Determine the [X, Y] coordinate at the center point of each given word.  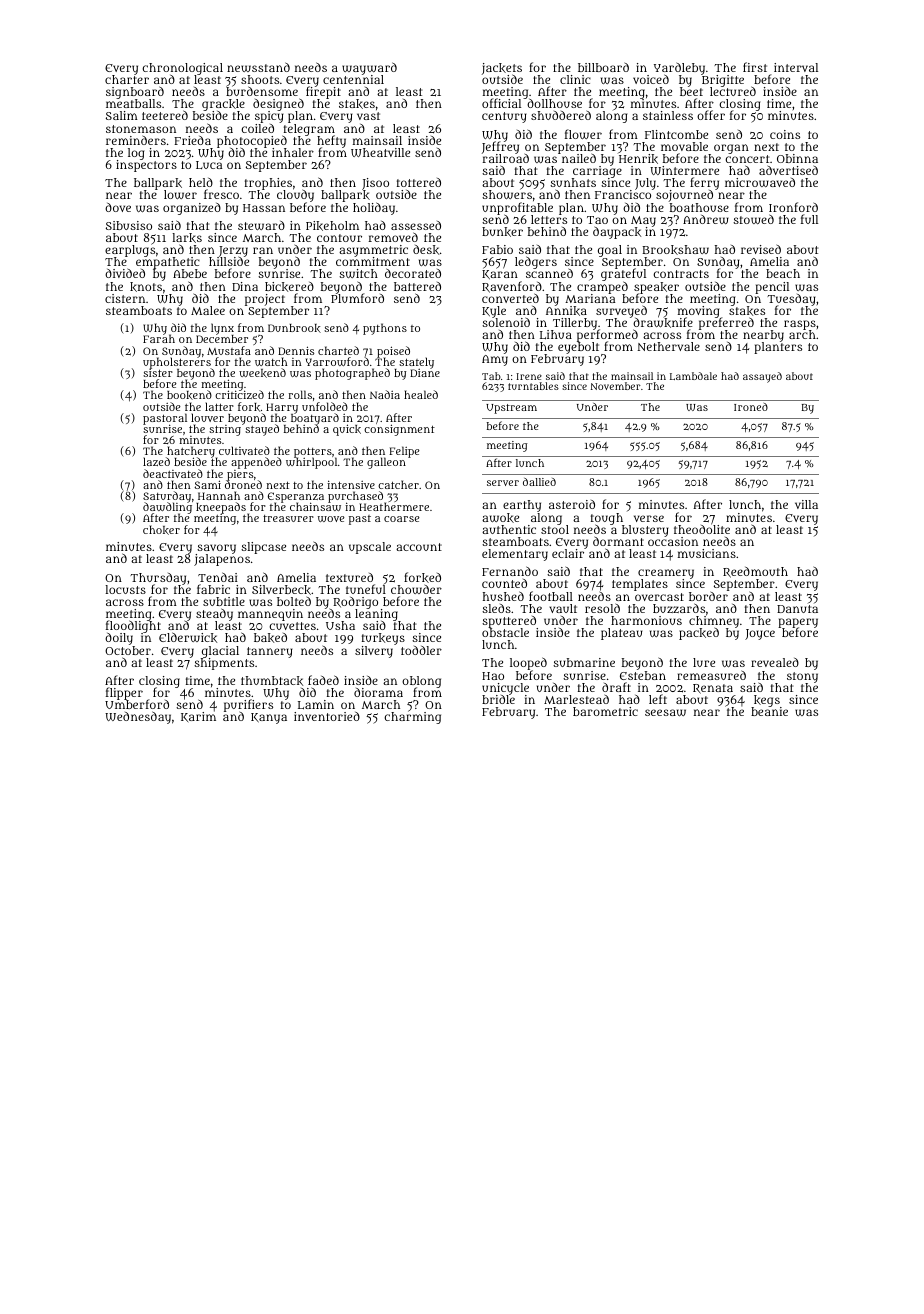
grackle [223, 105]
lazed [156, 461]
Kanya [269, 718]
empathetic [168, 264]
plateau [622, 634]
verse [649, 518]
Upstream [511, 409]
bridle [498, 699]
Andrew [706, 219]
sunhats [573, 182]
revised [761, 249]
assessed [416, 225]
